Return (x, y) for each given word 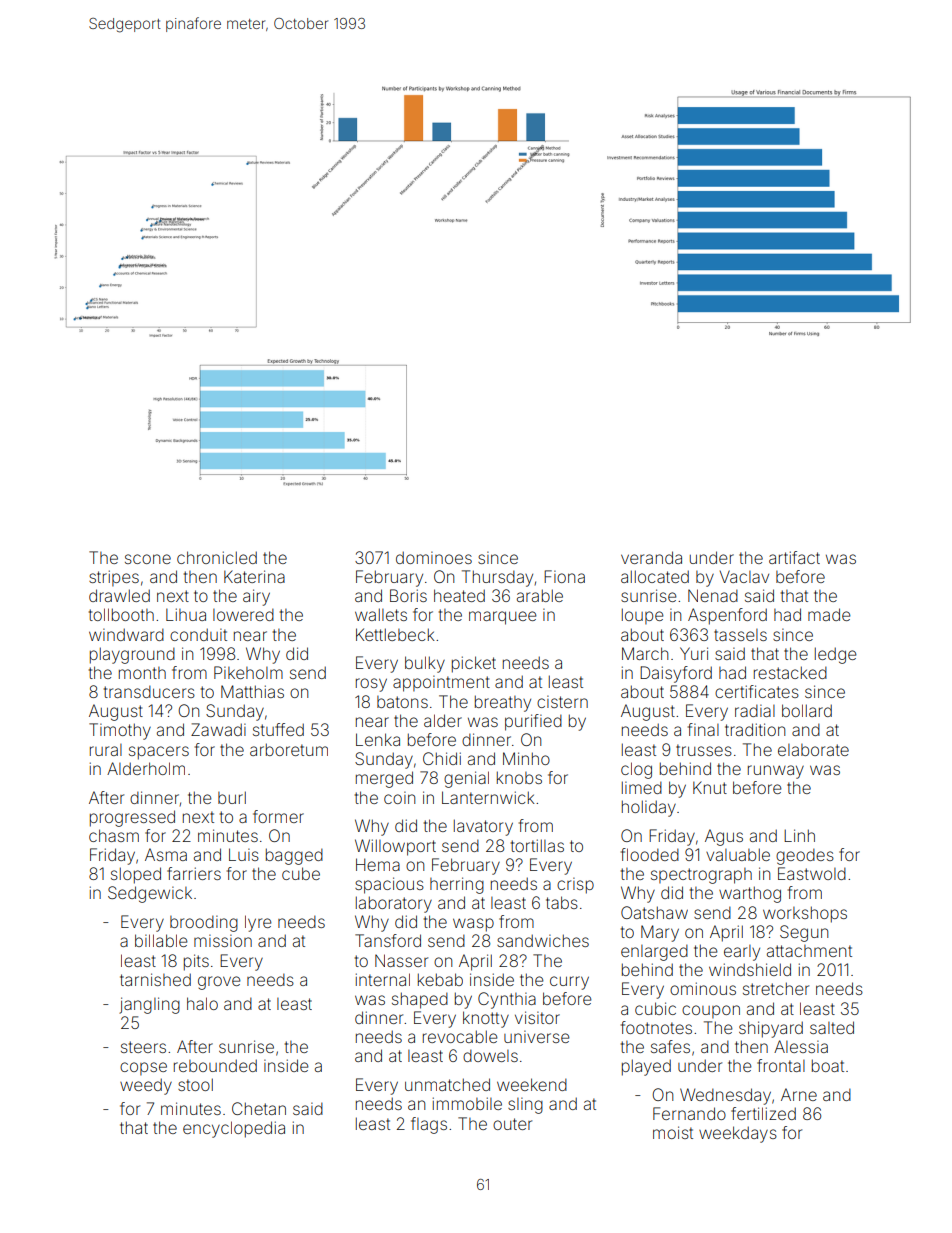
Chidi (442, 758)
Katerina (254, 576)
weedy (146, 1086)
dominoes (434, 557)
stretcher (776, 988)
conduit (198, 634)
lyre (258, 923)
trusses (704, 750)
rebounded (215, 1065)
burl (232, 797)
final (703, 729)
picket (474, 664)
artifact (794, 557)
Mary (660, 933)
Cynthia (507, 1000)
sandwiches (543, 940)
